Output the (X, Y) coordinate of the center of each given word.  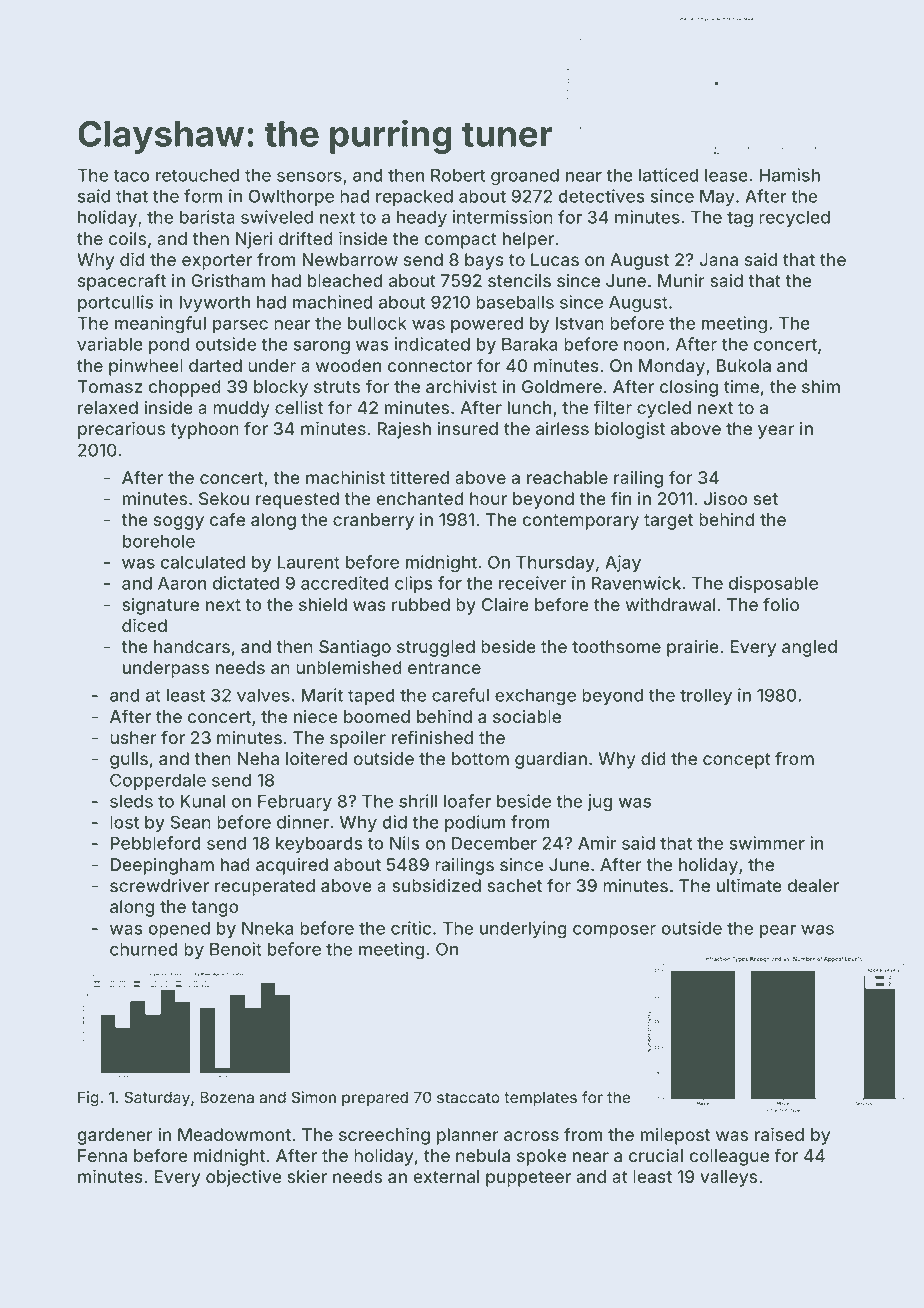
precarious (122, 430)
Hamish (789, 175)
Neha (258, 758)
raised (779, 1135)
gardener (115, 1136)
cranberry (373, 521)
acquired (292, 866)
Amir (597, 843)
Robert (458, 175)
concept (737, 761)
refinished (432, 737)
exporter (217, 262)
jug (600, 803)
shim (821, 386)
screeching (384, 1136)
